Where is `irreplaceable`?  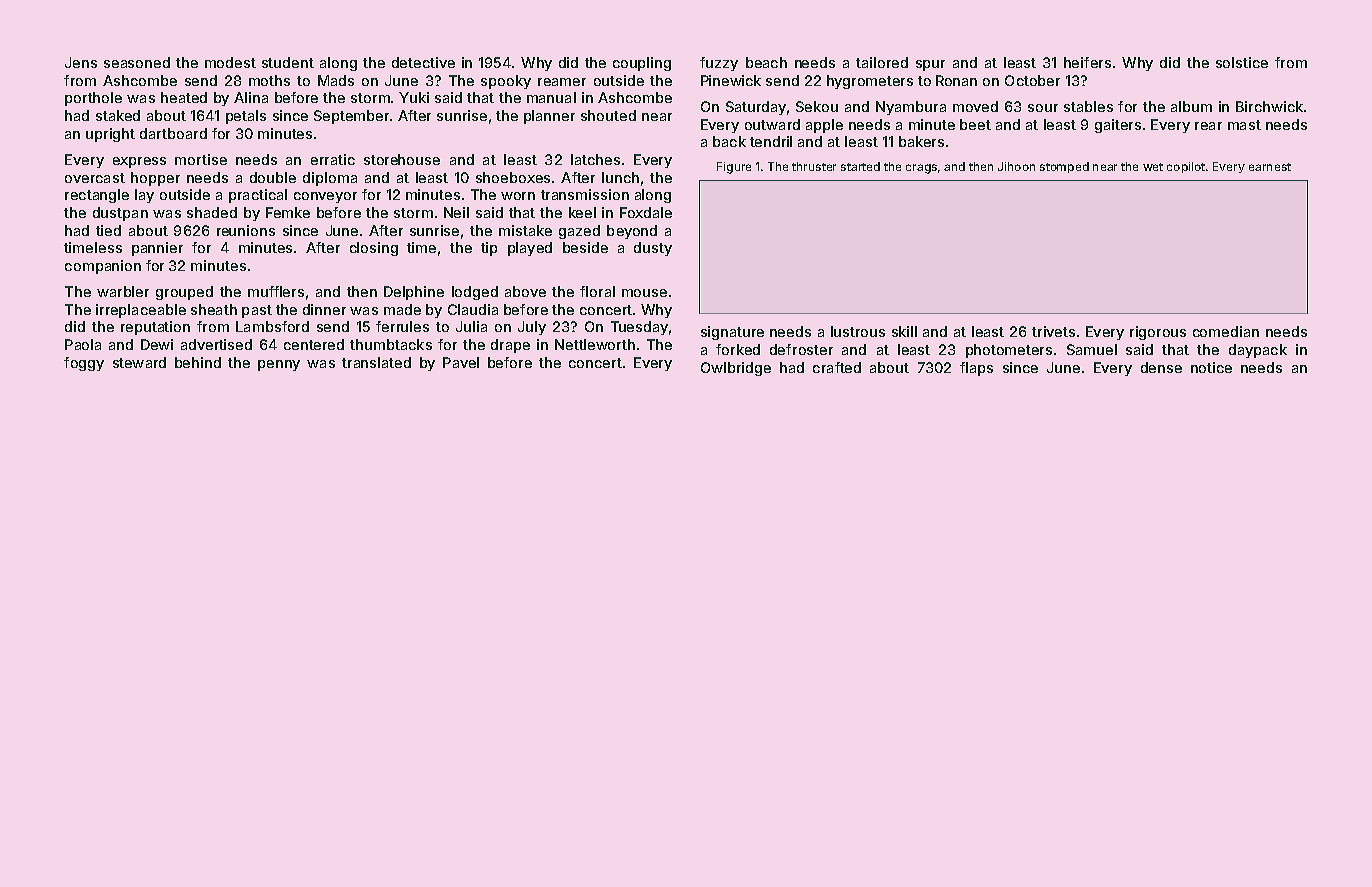
irreplaceable is located at coordinates (141, 311).
